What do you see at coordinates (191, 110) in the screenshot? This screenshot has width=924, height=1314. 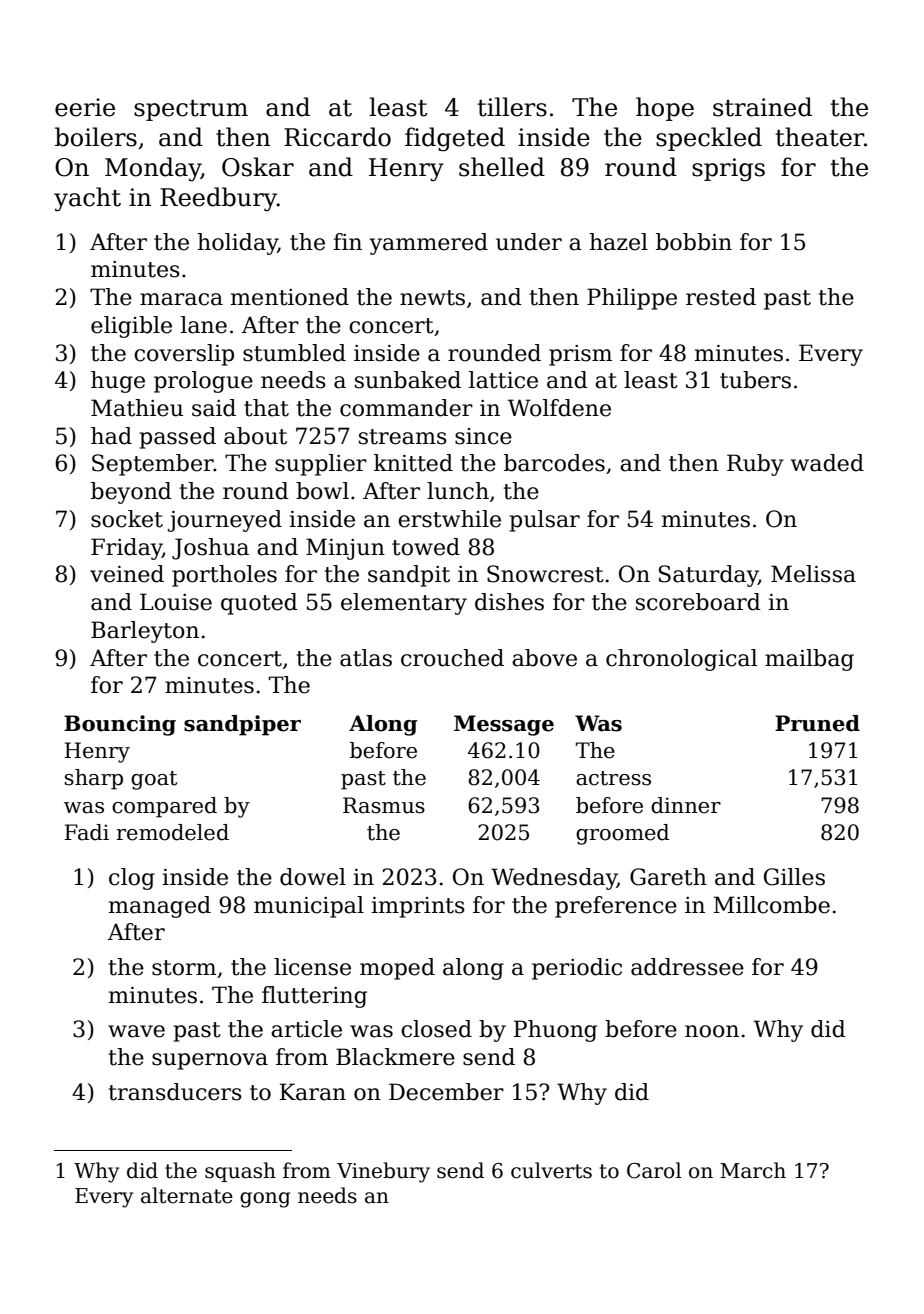 I see `spectrum` at bounding box center [191, 110].
